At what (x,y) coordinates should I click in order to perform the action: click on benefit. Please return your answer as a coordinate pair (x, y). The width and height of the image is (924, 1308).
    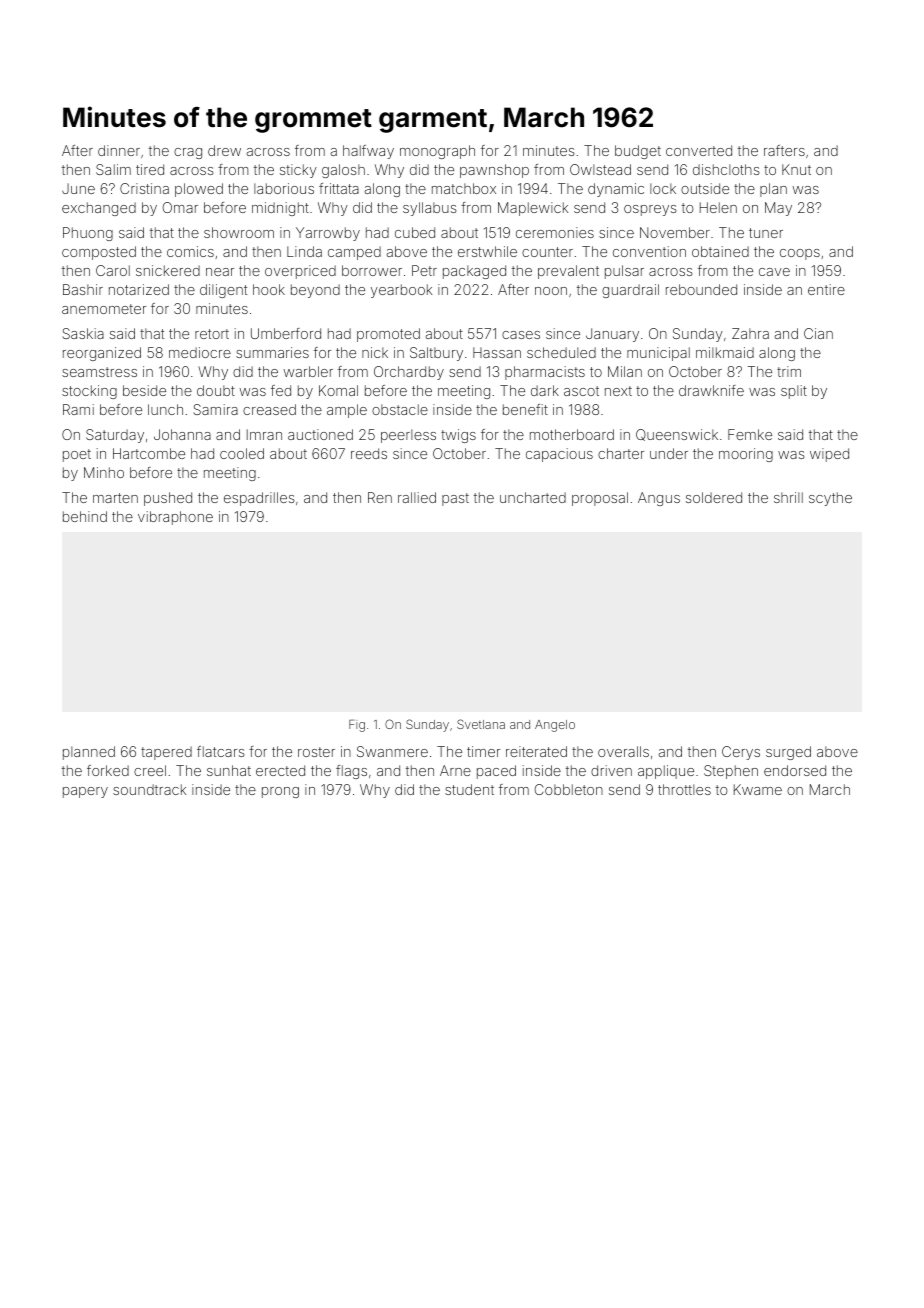
    Looking at the image, I should click on (525, 409).
